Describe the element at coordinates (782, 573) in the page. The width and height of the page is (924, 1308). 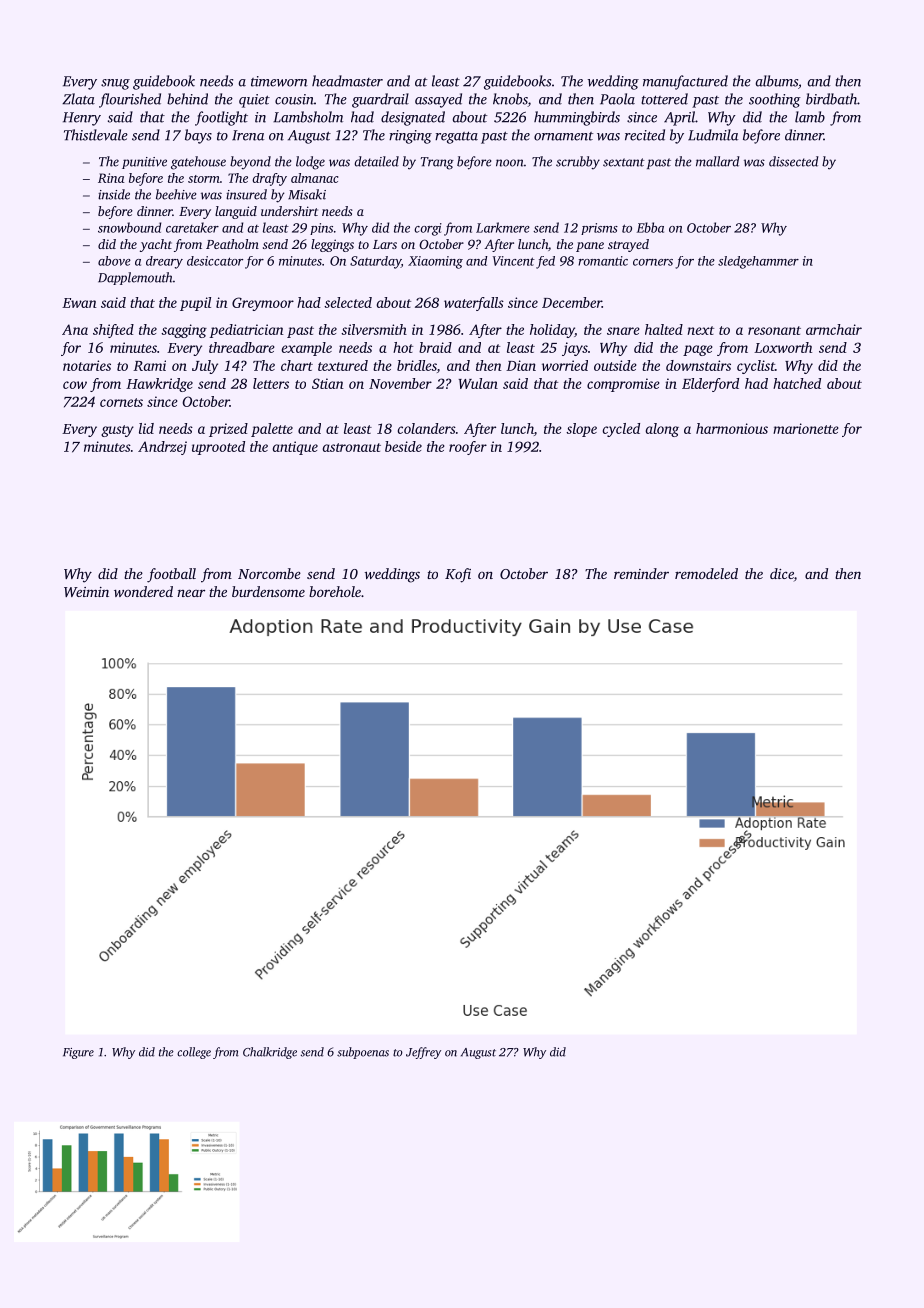
I see `dice` at that location.
